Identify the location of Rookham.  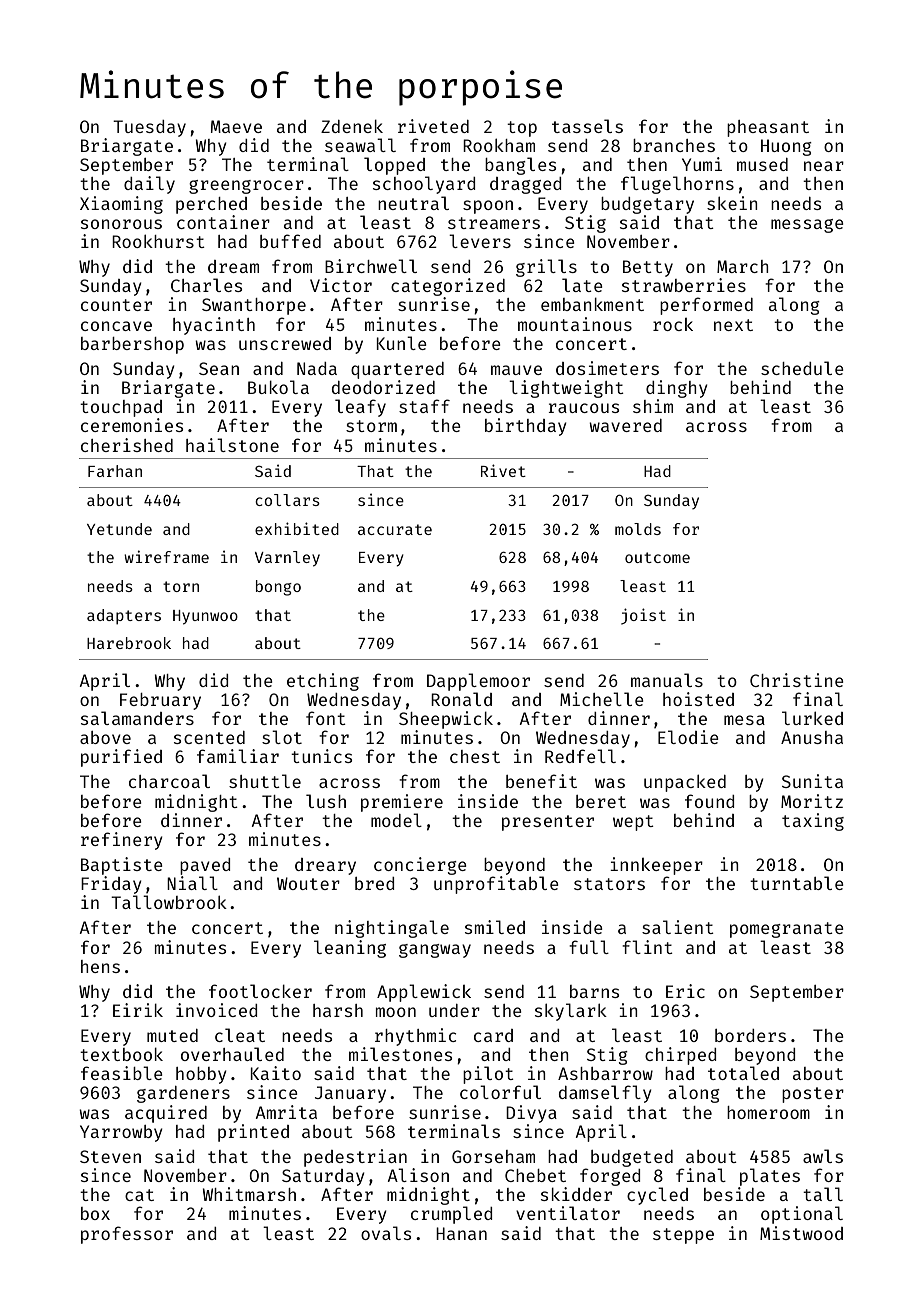
(499, 145).
